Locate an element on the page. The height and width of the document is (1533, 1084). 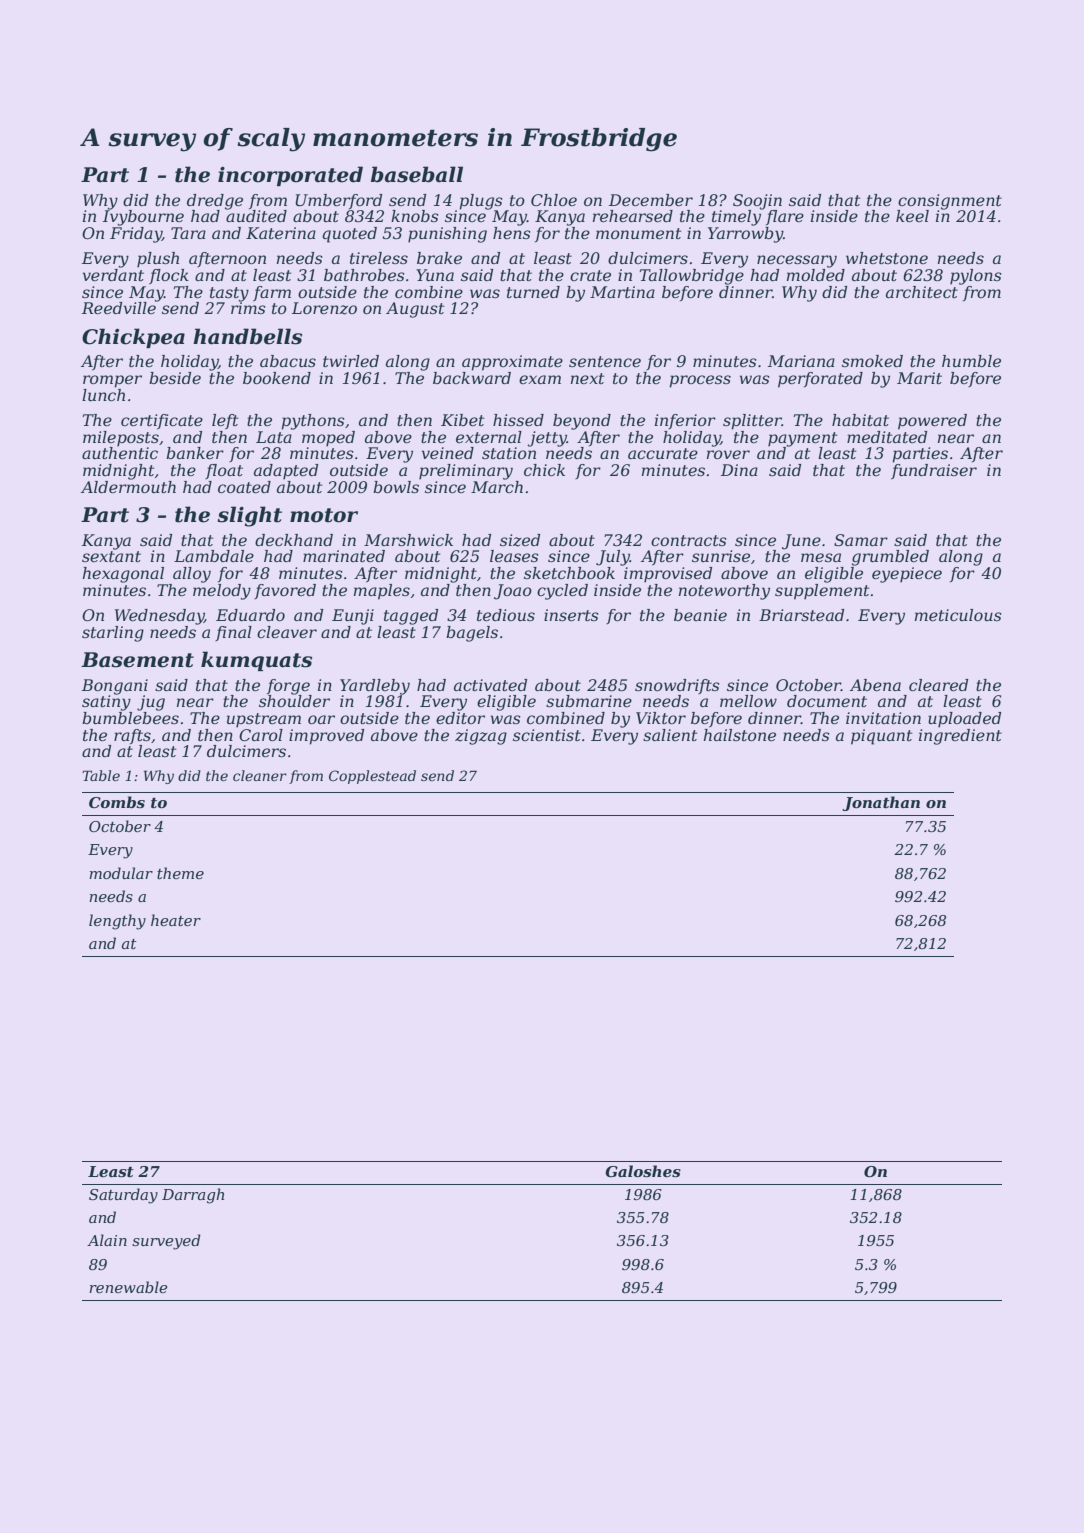
Saturday is located at coordinates (123, 1196).
